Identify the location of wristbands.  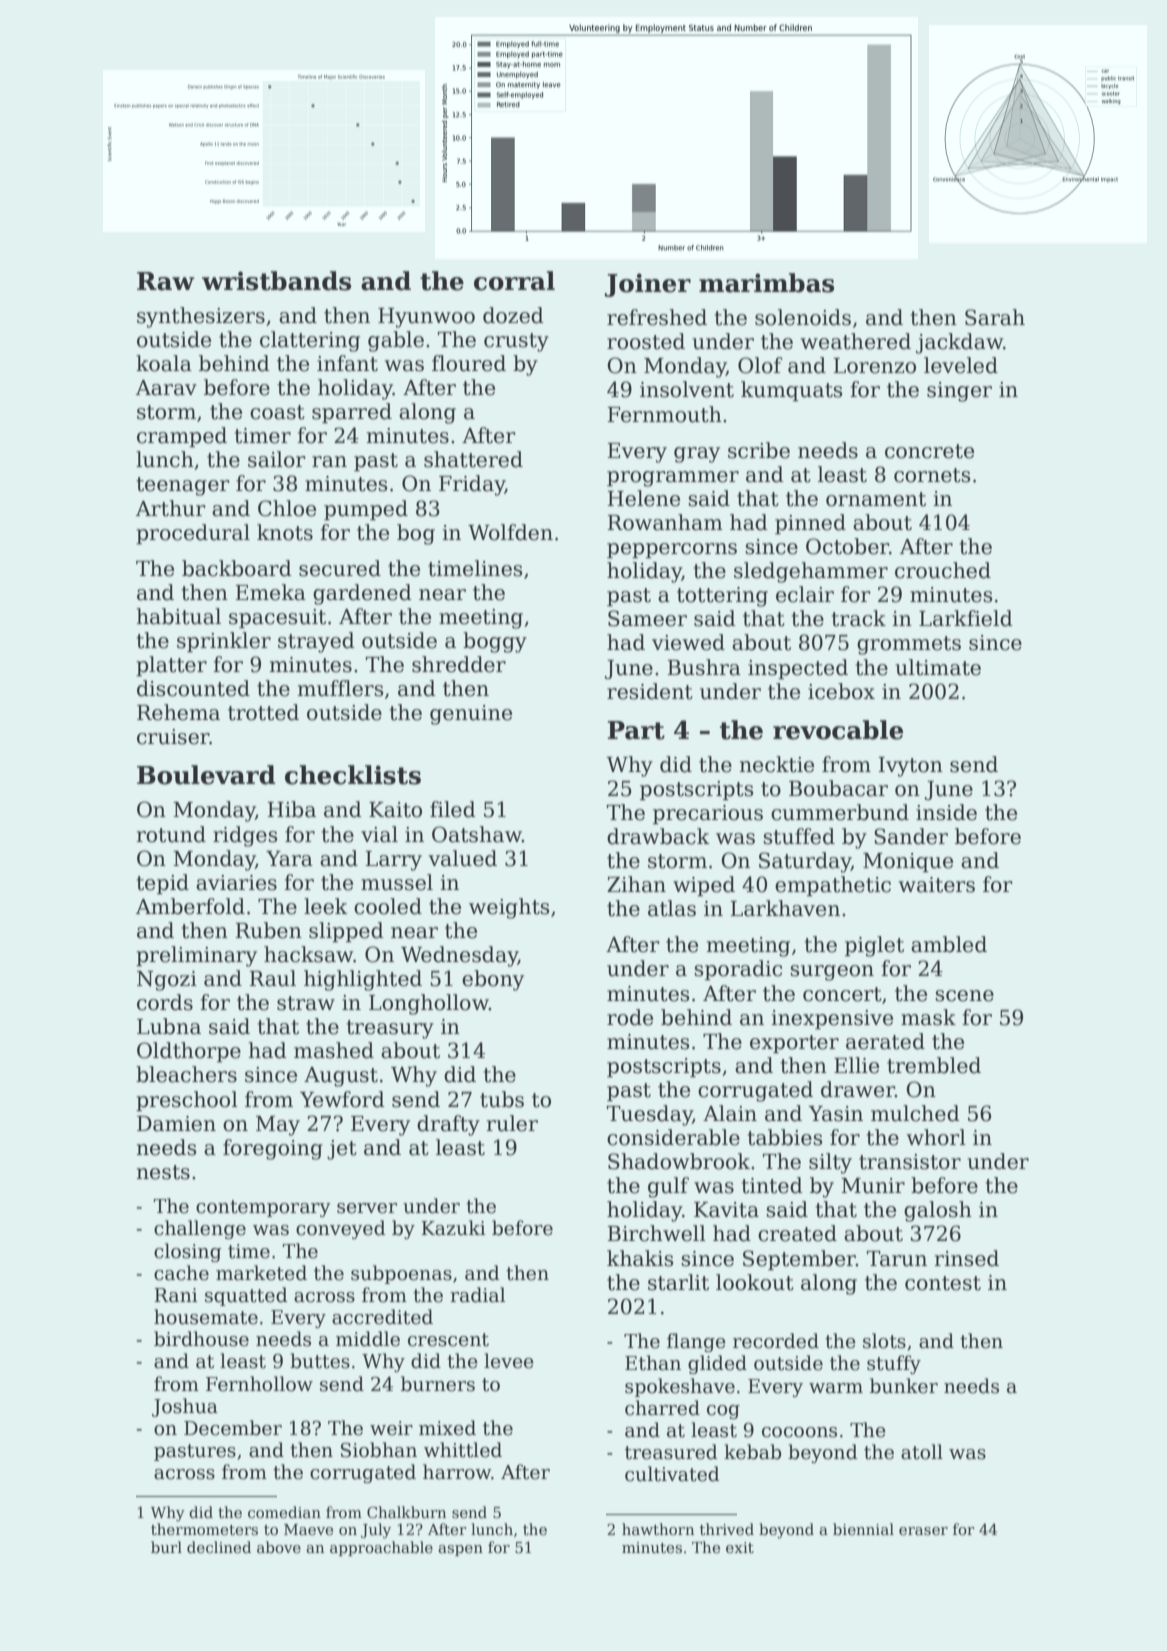
(276, 281).
